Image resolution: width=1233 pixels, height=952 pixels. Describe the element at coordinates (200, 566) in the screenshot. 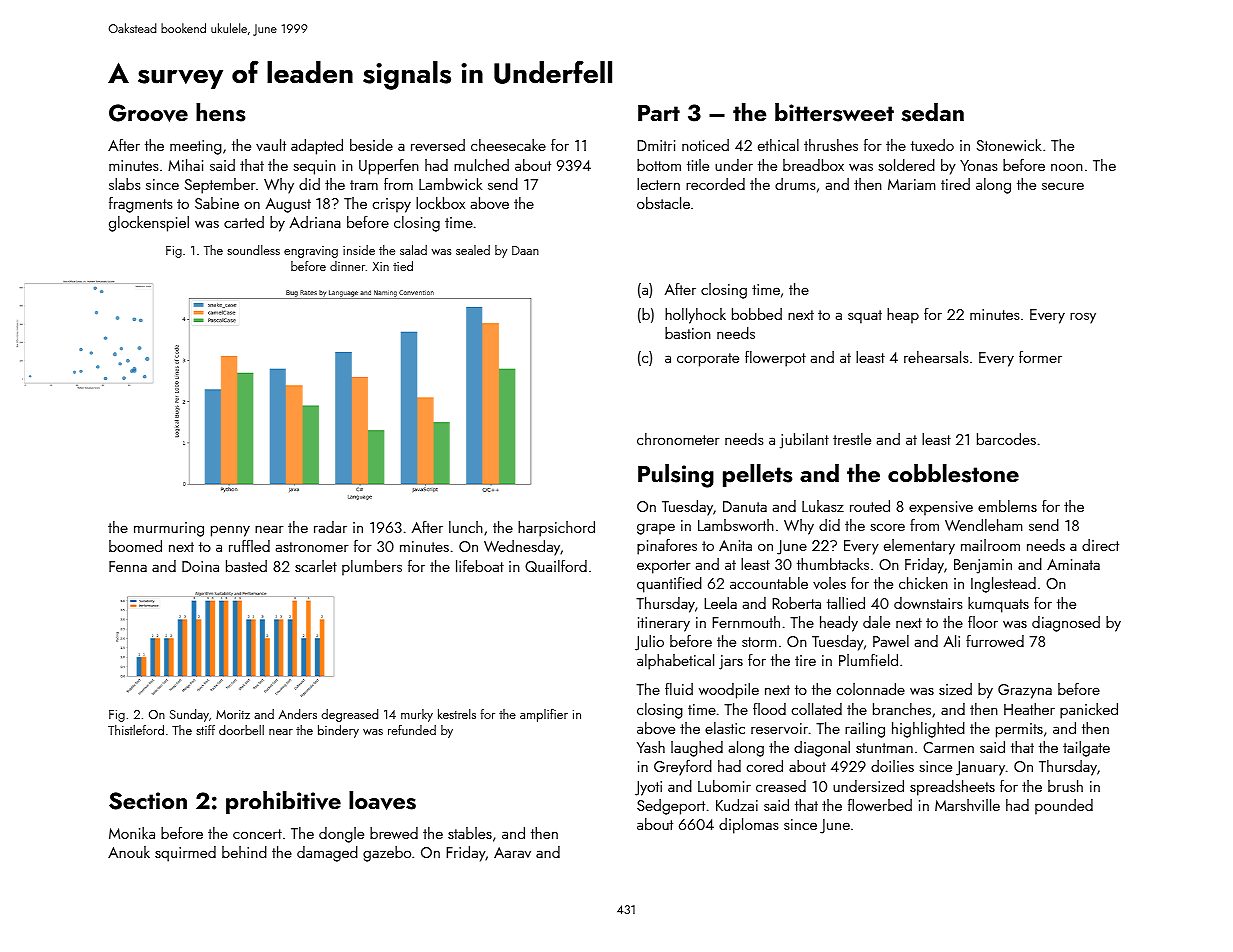

I see `Doina` at that location.
